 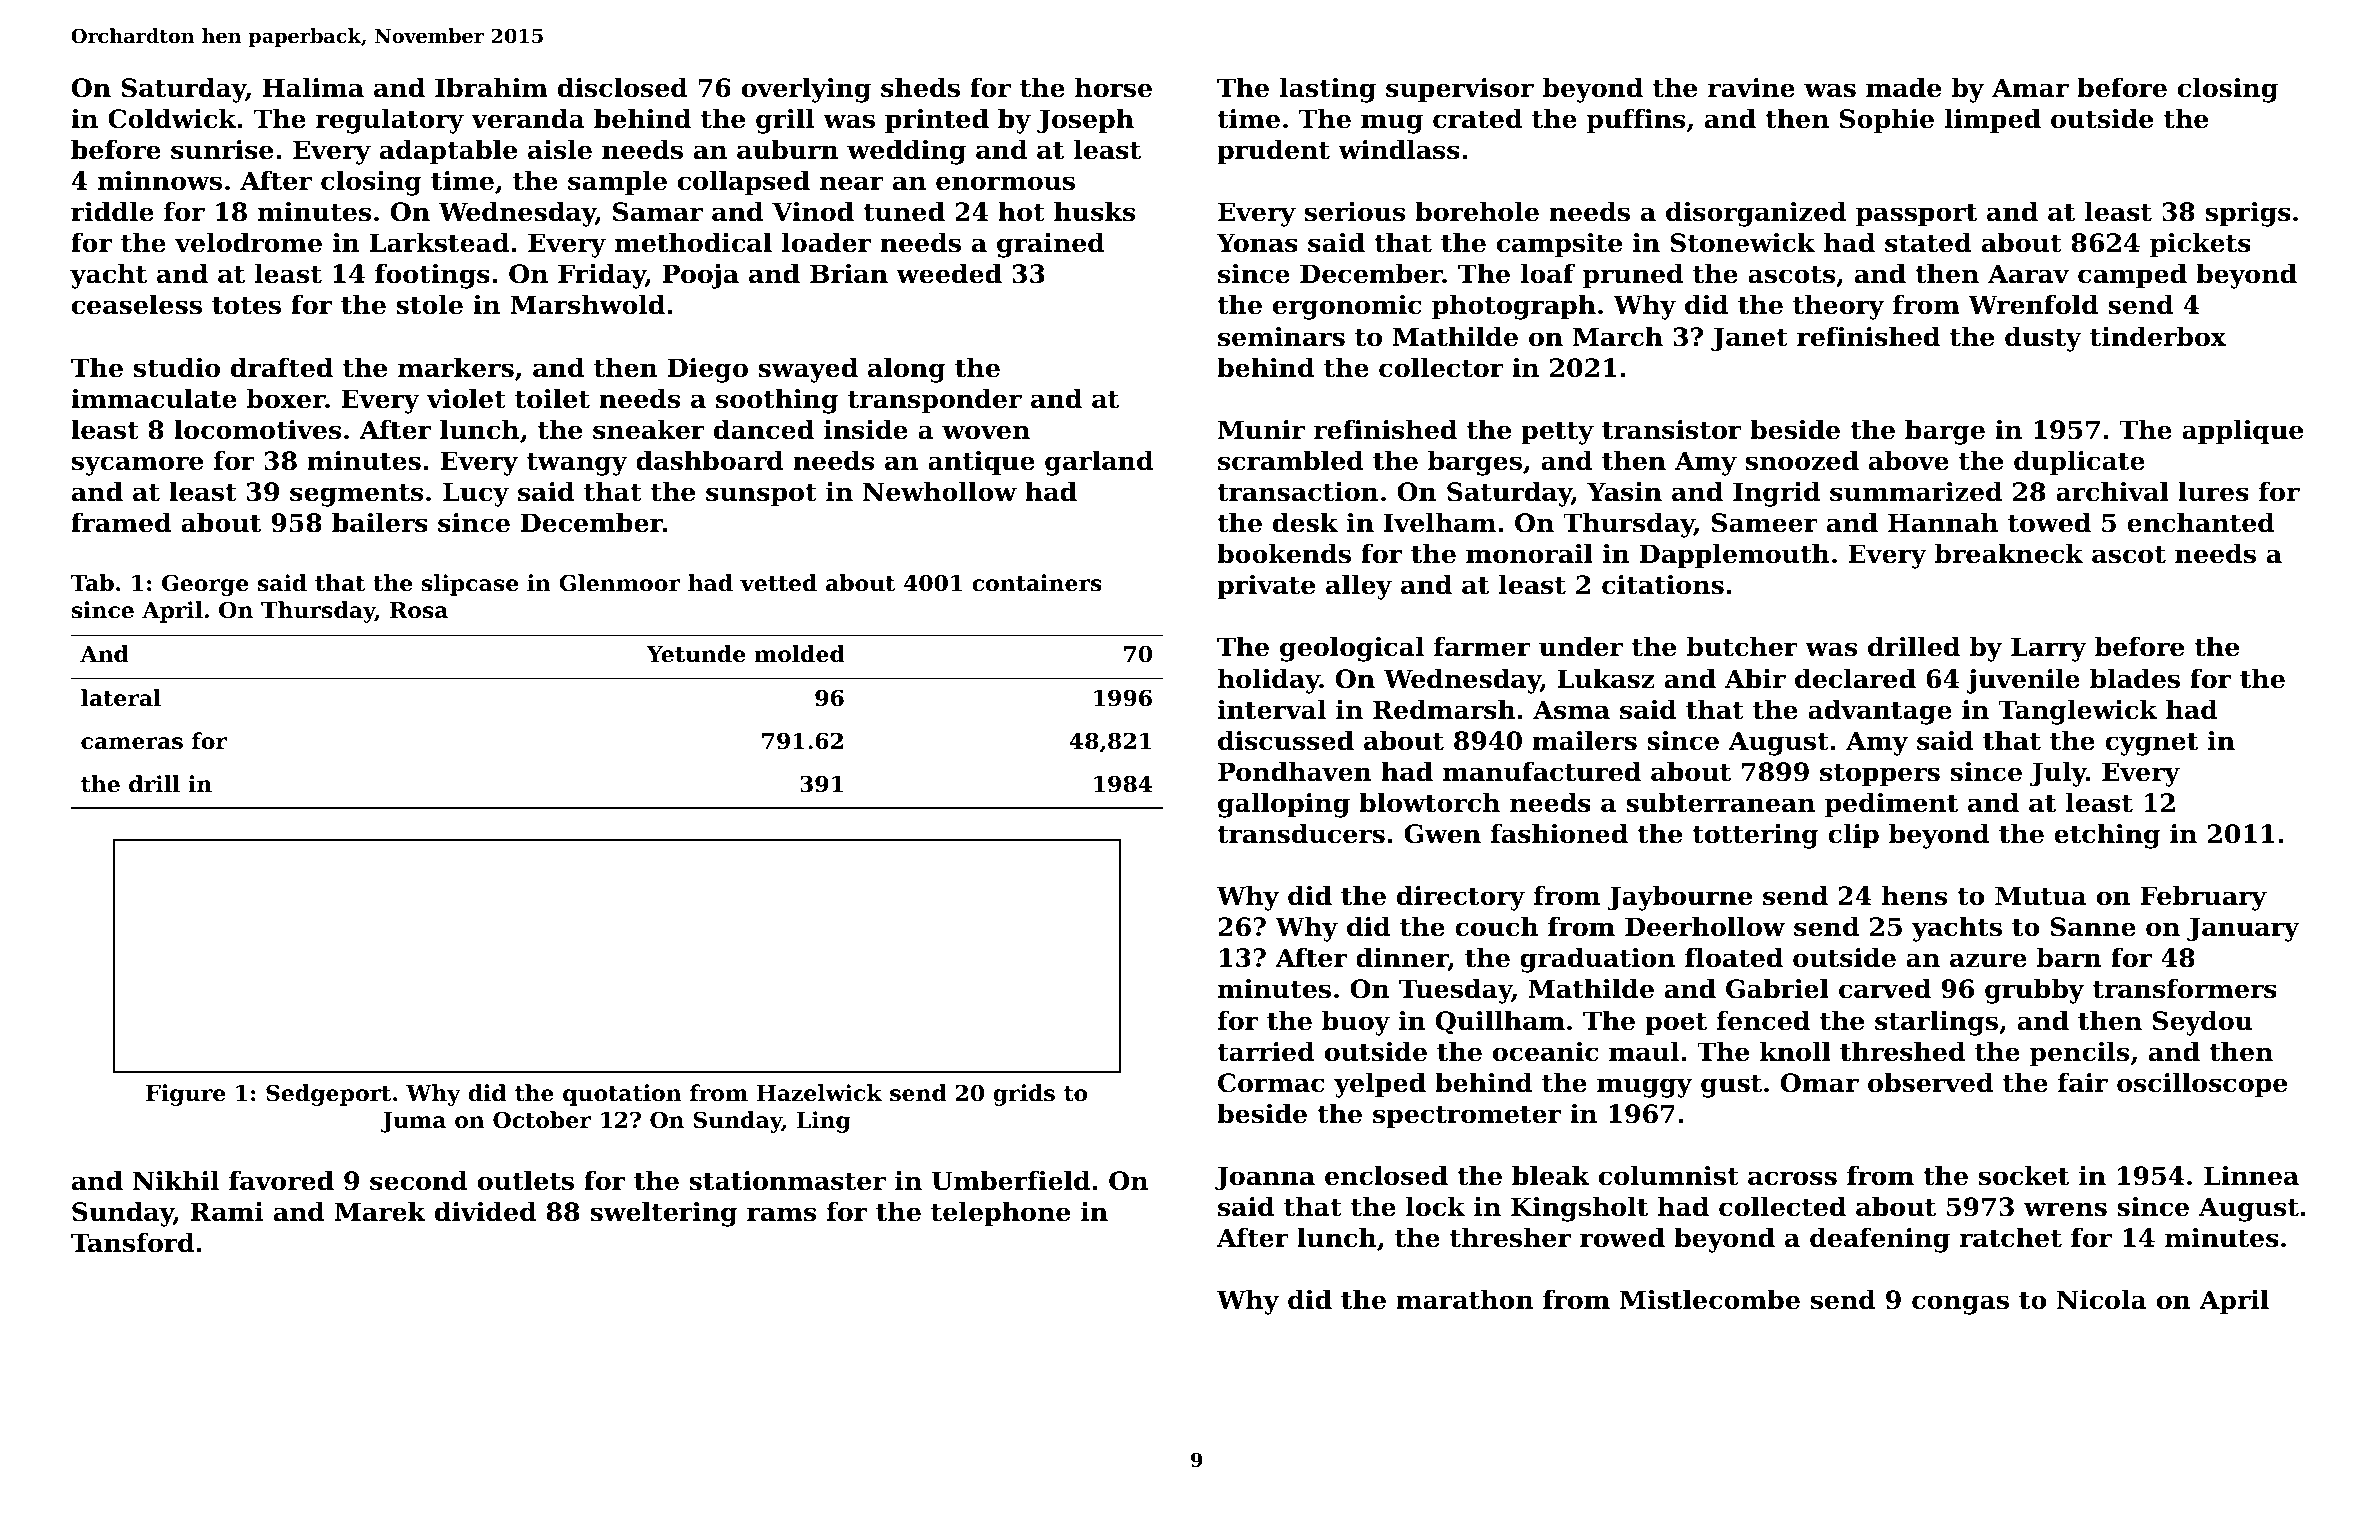 I want to click on butcher, so click(x=1742, y=647).
